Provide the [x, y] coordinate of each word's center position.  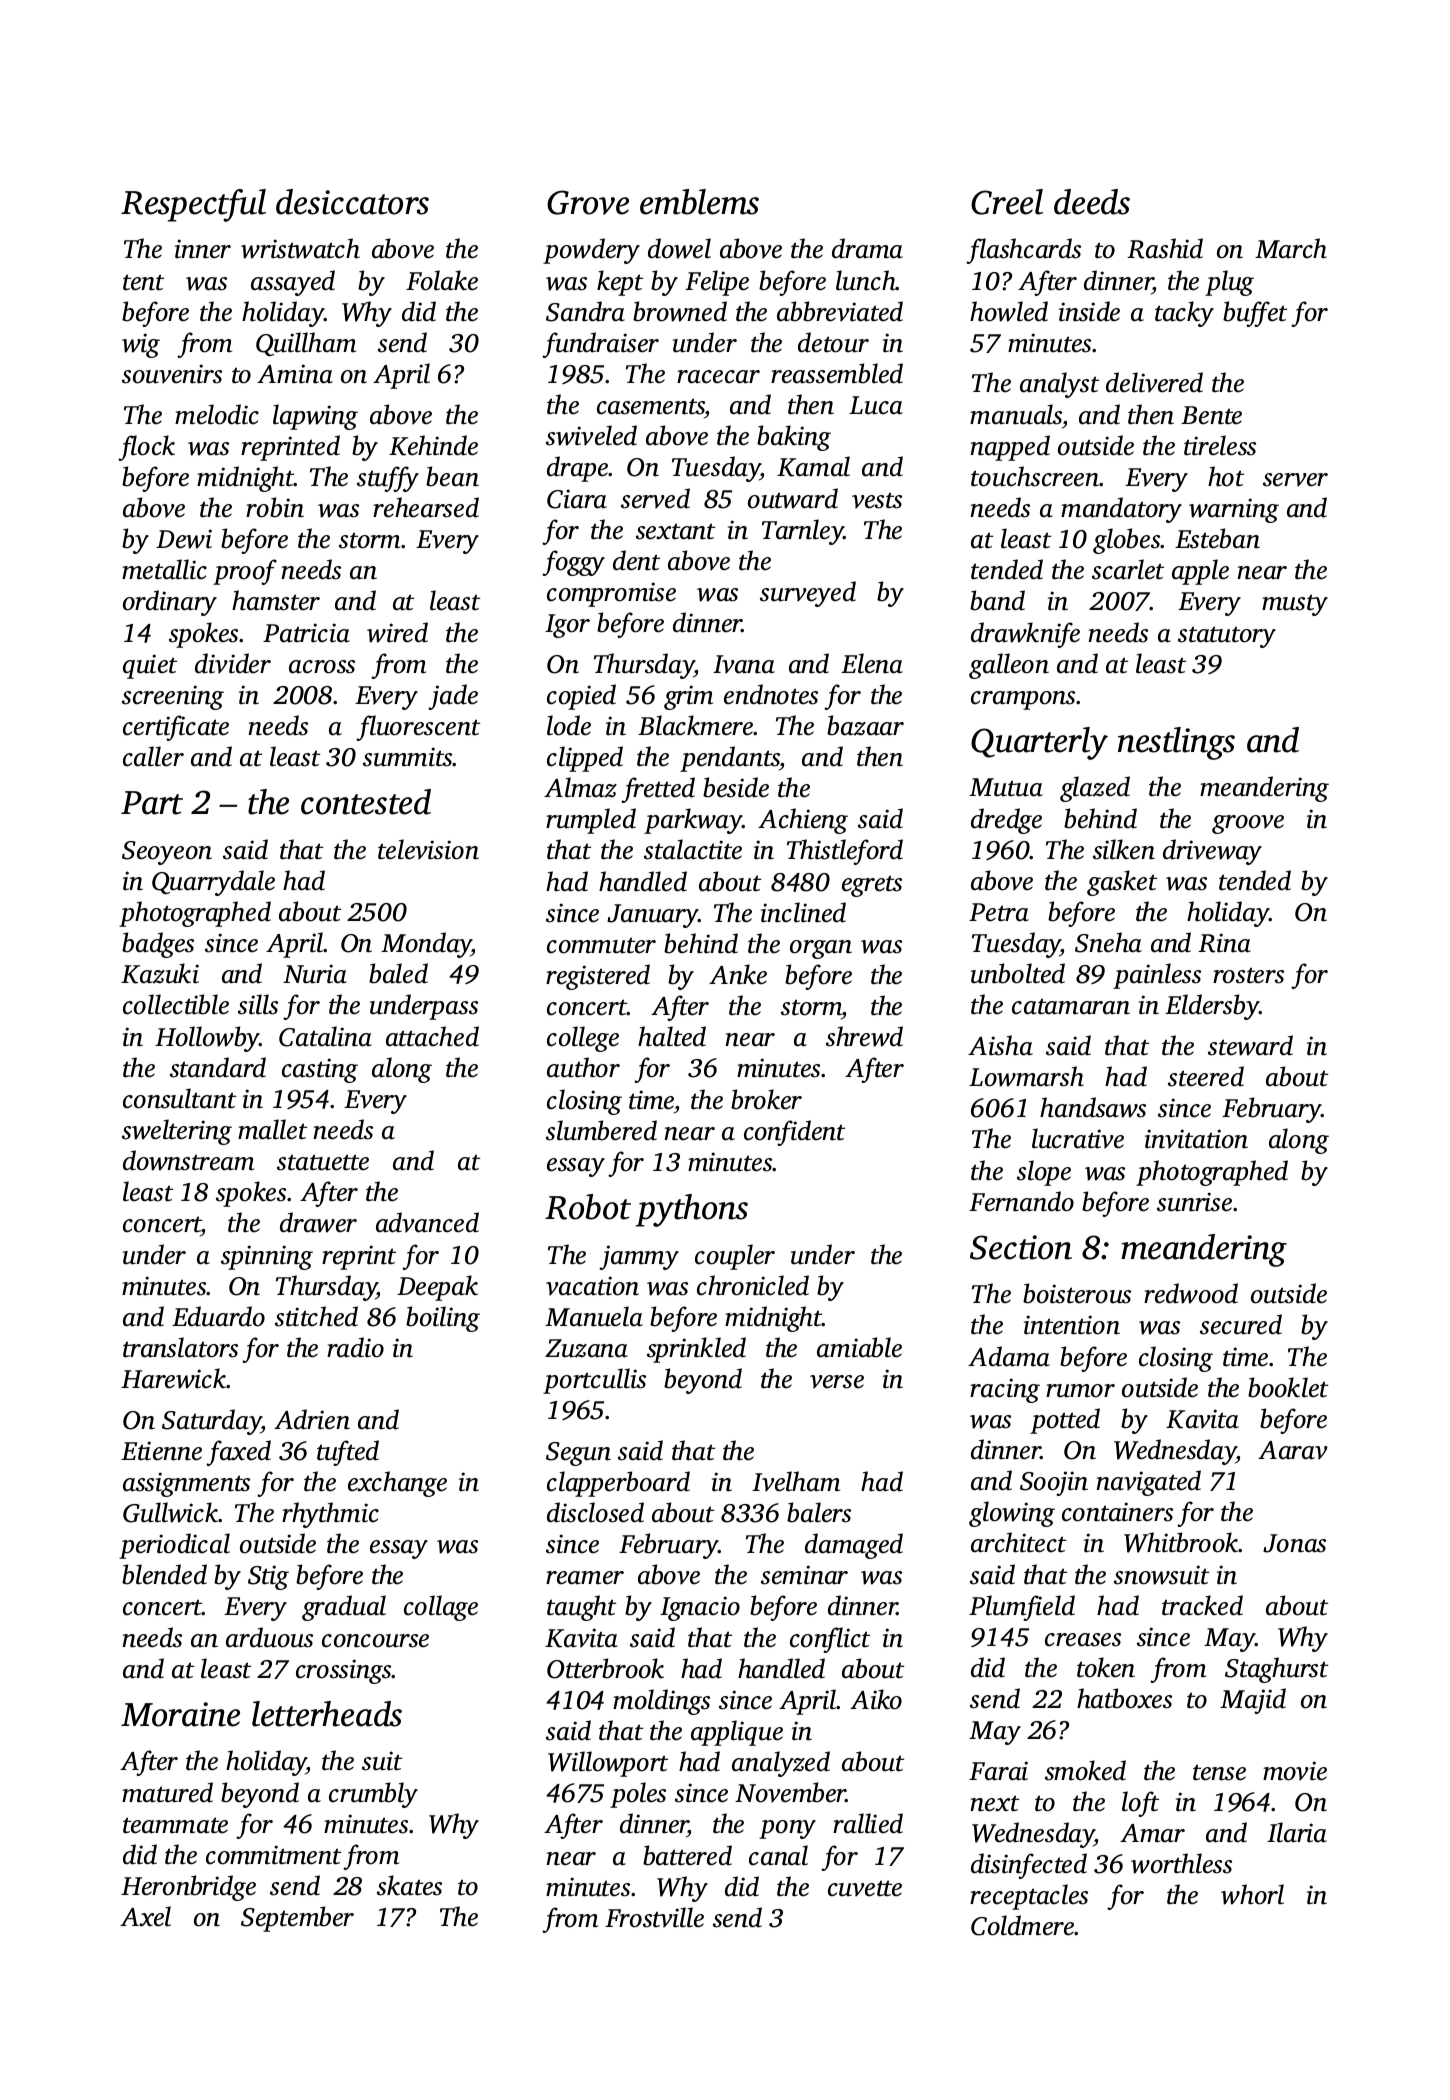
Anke [738, 974]
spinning [267, 1257]
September [297, 1919]
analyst [1059, 385]
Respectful [193, 205]
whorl [1252, 1894]
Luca [876, 405]
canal [778, 1855]
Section [1021, 1247]
